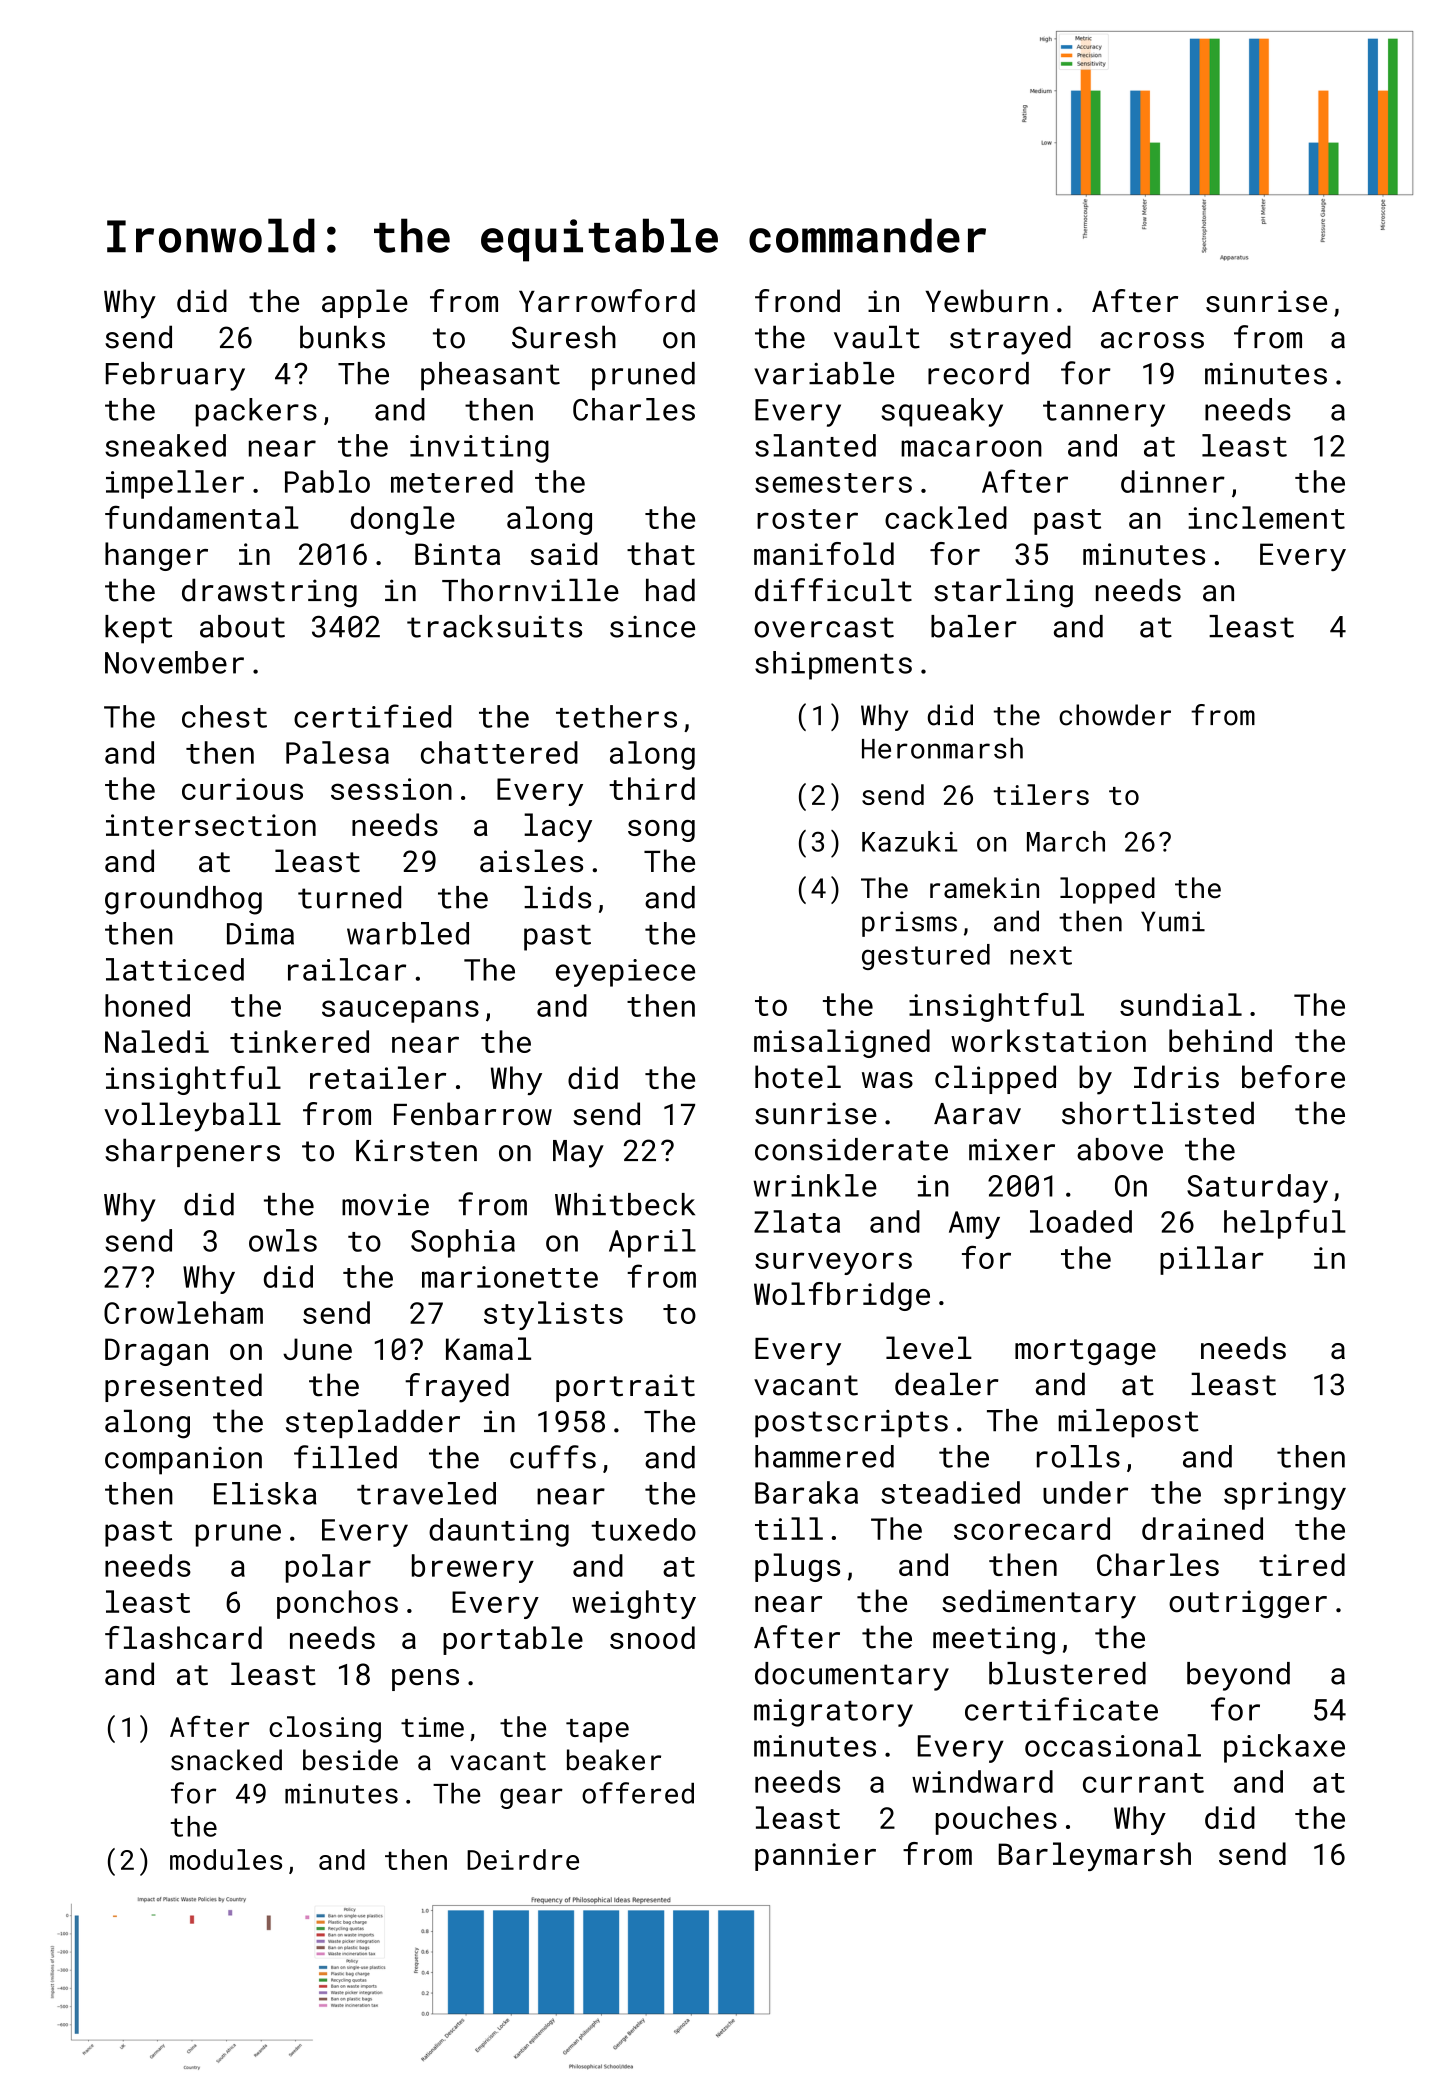 The image size is (1450, 2100). What do you see at coordinates (523, 1859) in the screenshot?
I see `Deirdre` at bounding box center [523, 1859].
